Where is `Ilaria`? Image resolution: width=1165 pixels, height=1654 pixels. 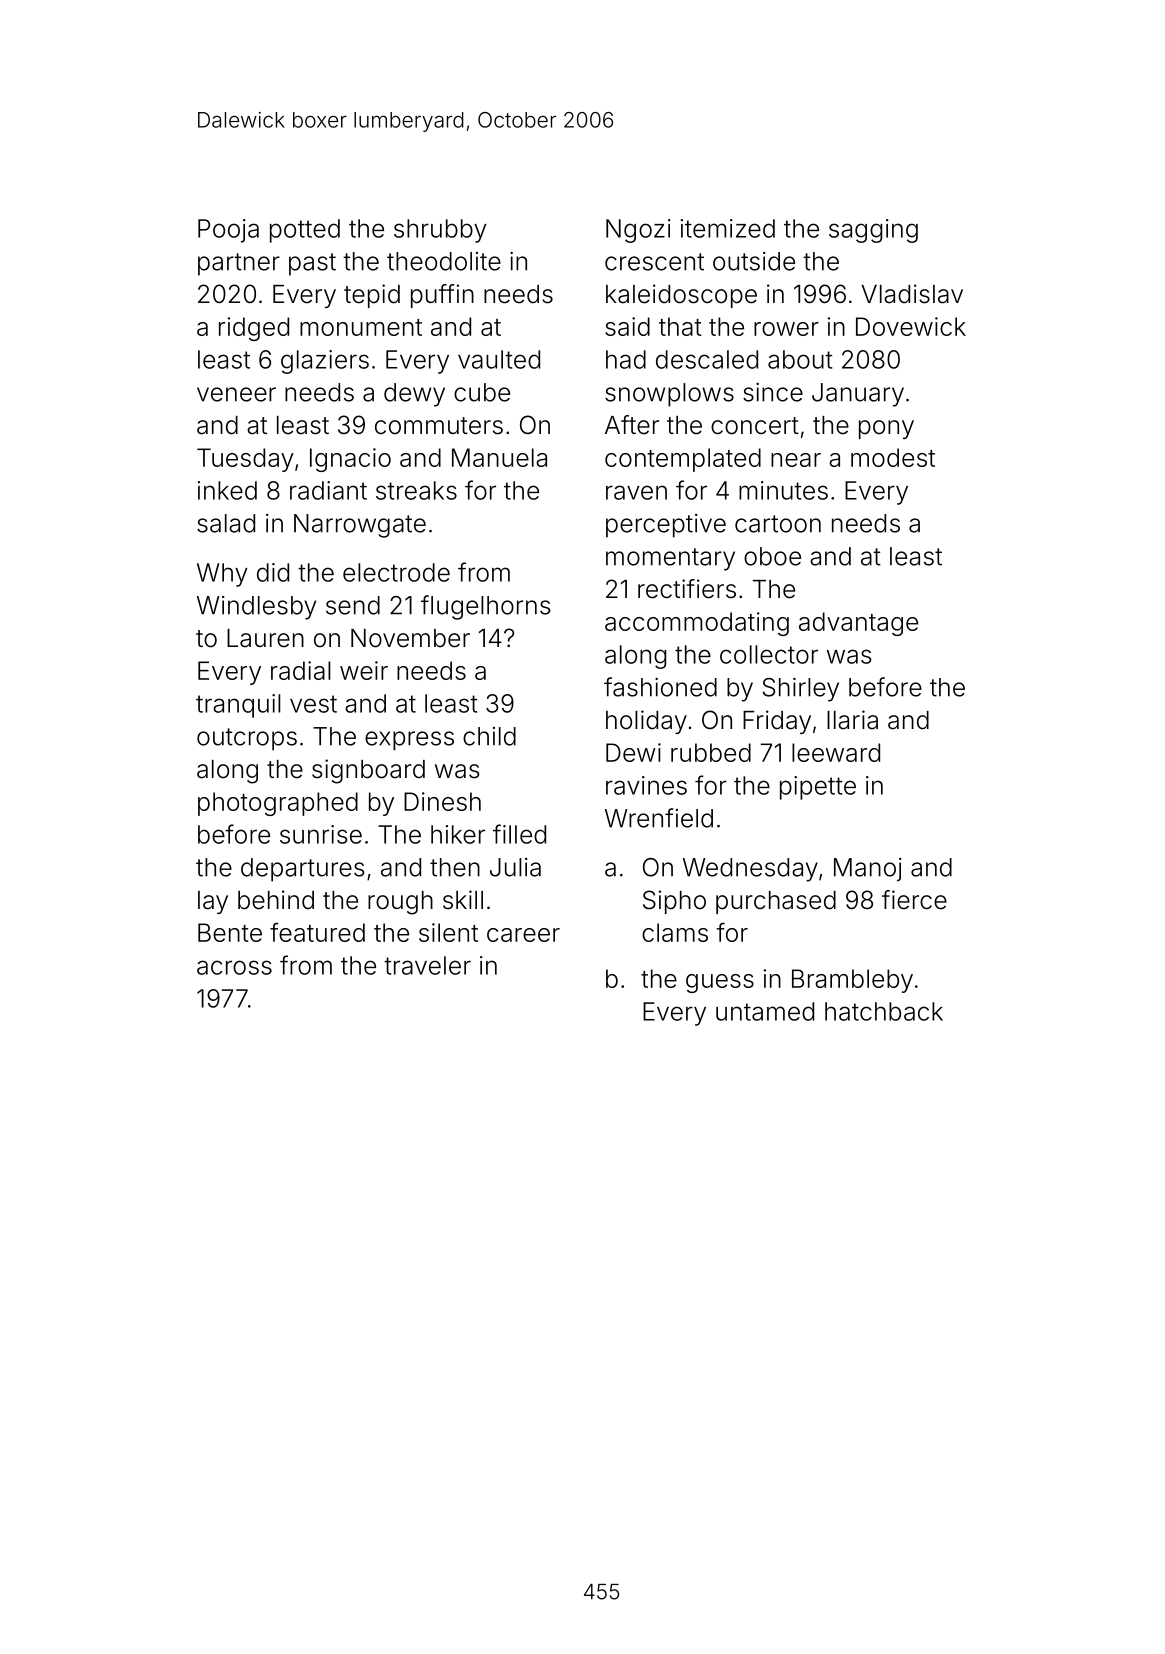
Ilaria is located at coordinates (852, 720).
